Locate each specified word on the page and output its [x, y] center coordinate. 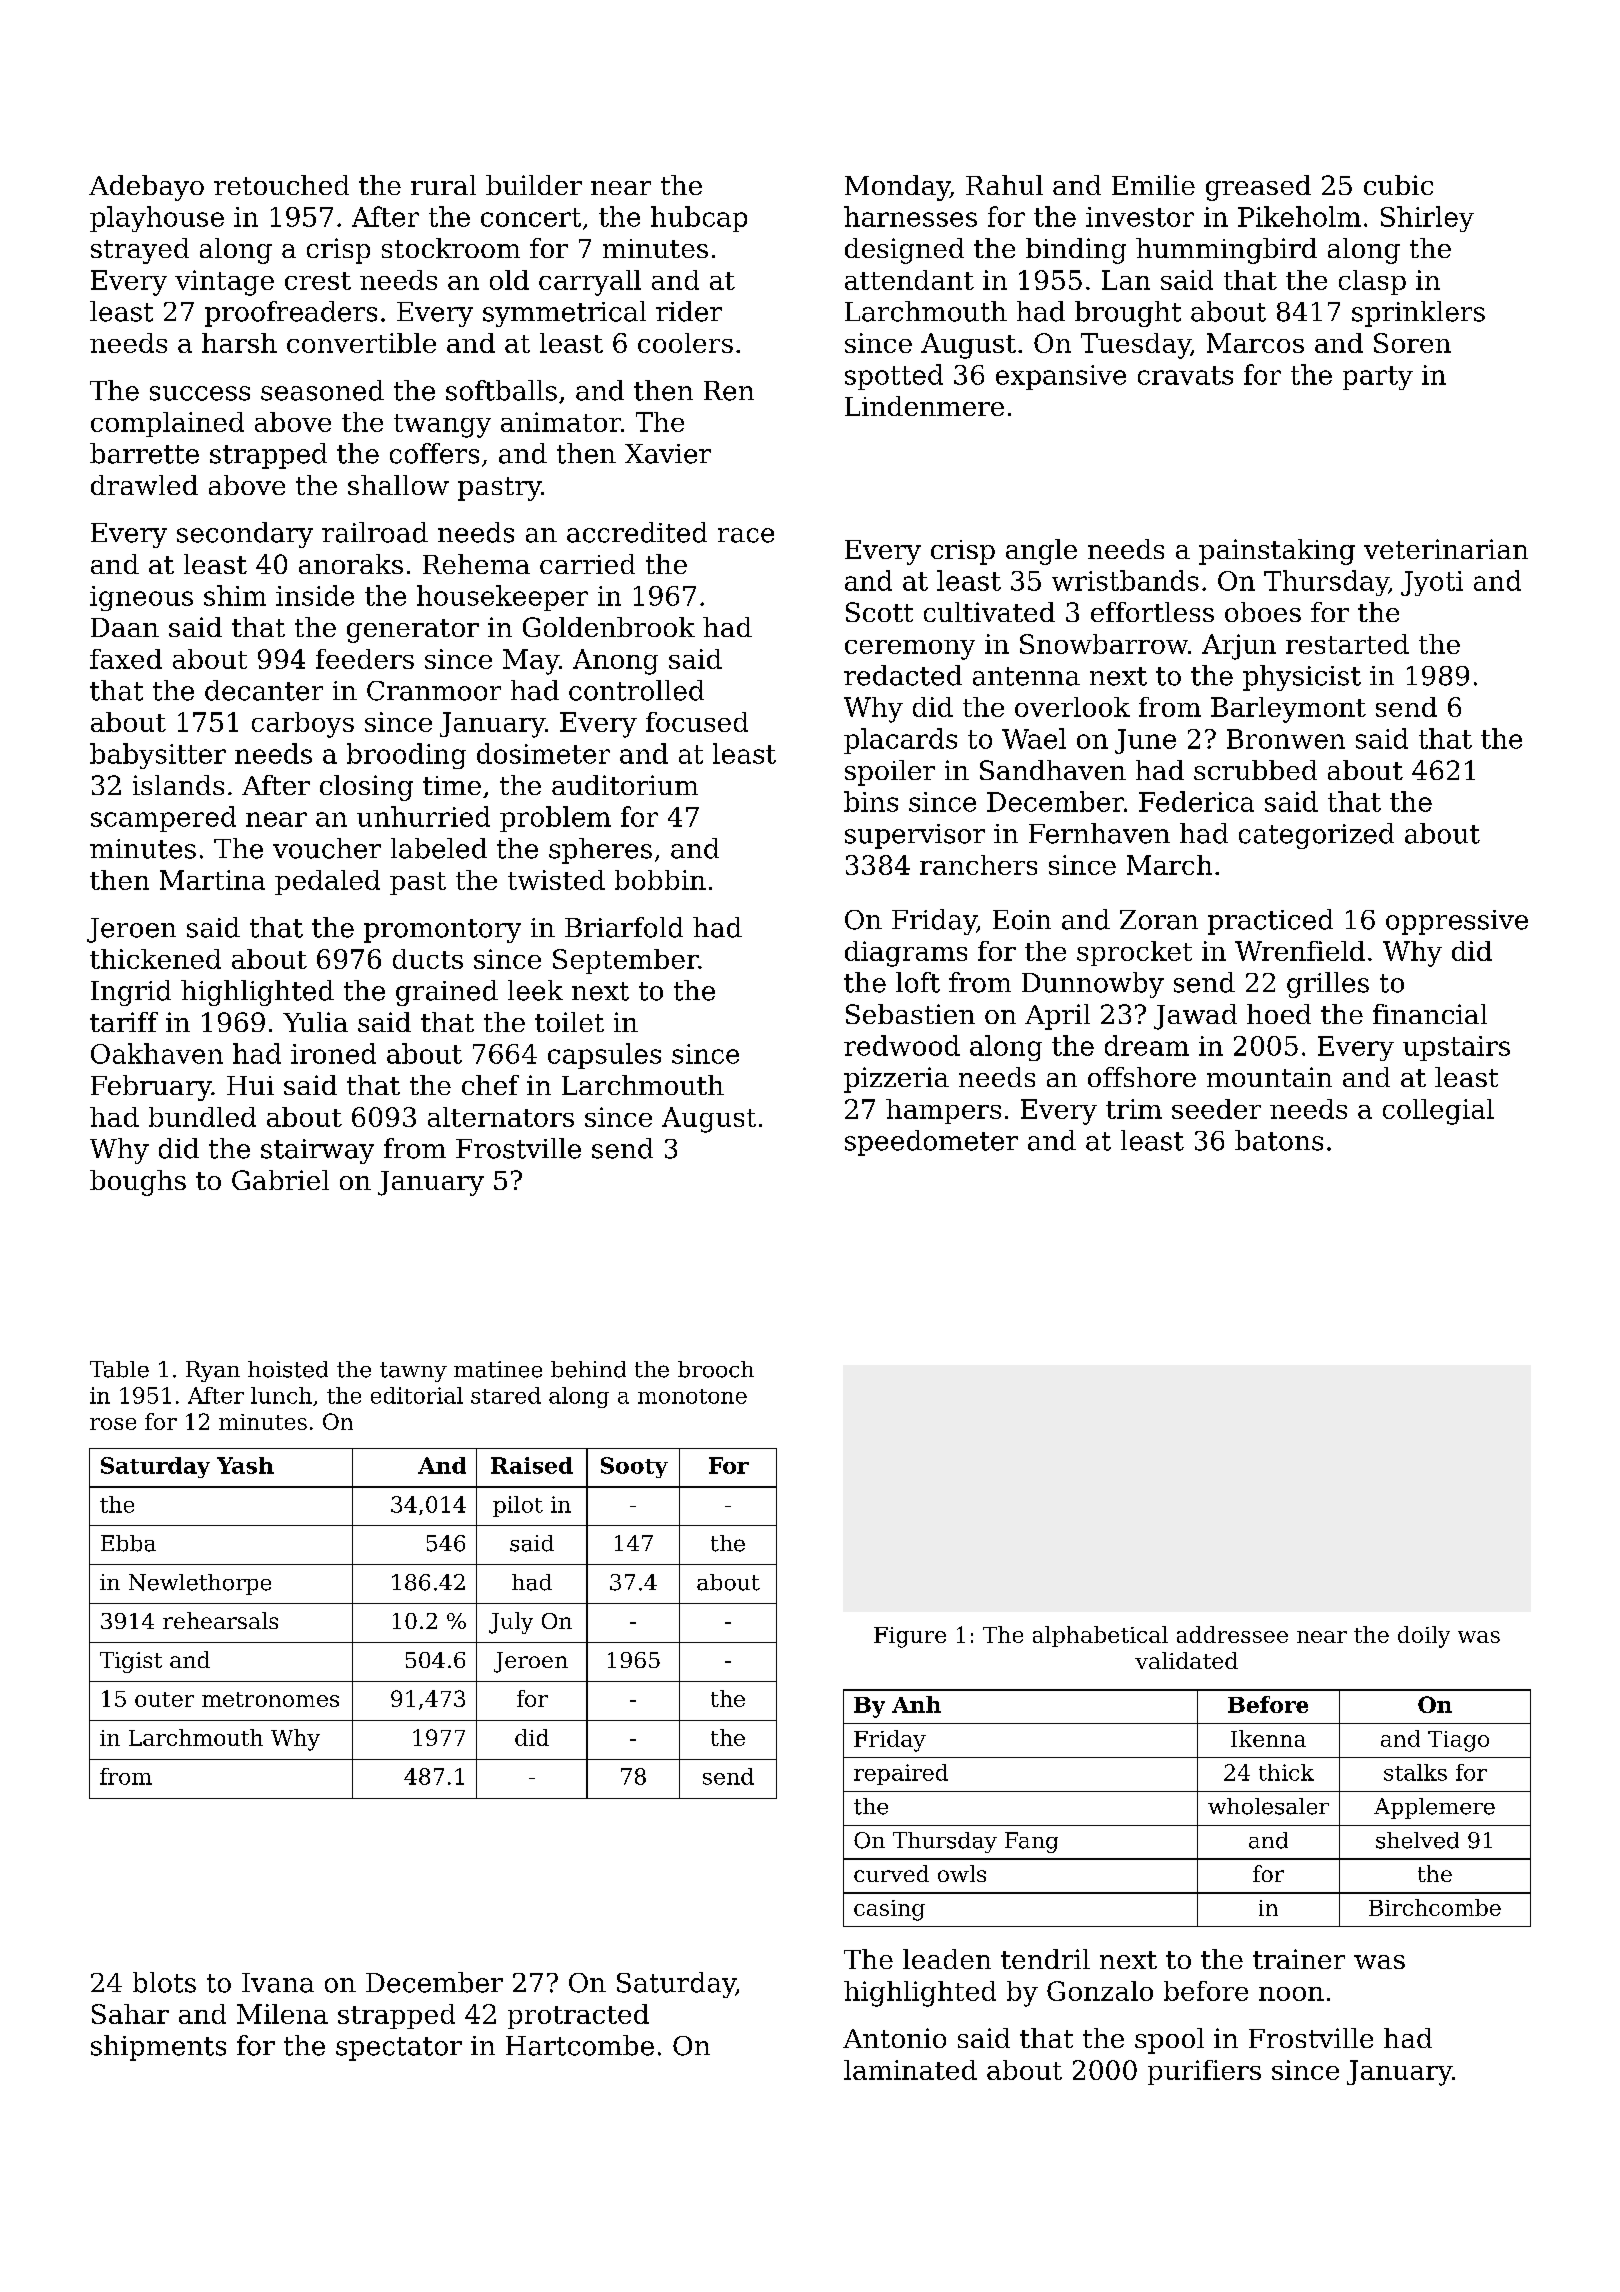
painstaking [1277, 552]
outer [164, 1699]
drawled [144, 485]
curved [891, 1873]
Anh [916, 1704]
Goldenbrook [609, 627]
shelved [1417, 1840]
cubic [1398, 185]
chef [490, 1085]
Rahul [1004, 185]
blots [164, 1982]
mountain [1269, 1077]
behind [588, 1369]
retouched [281, 185]
